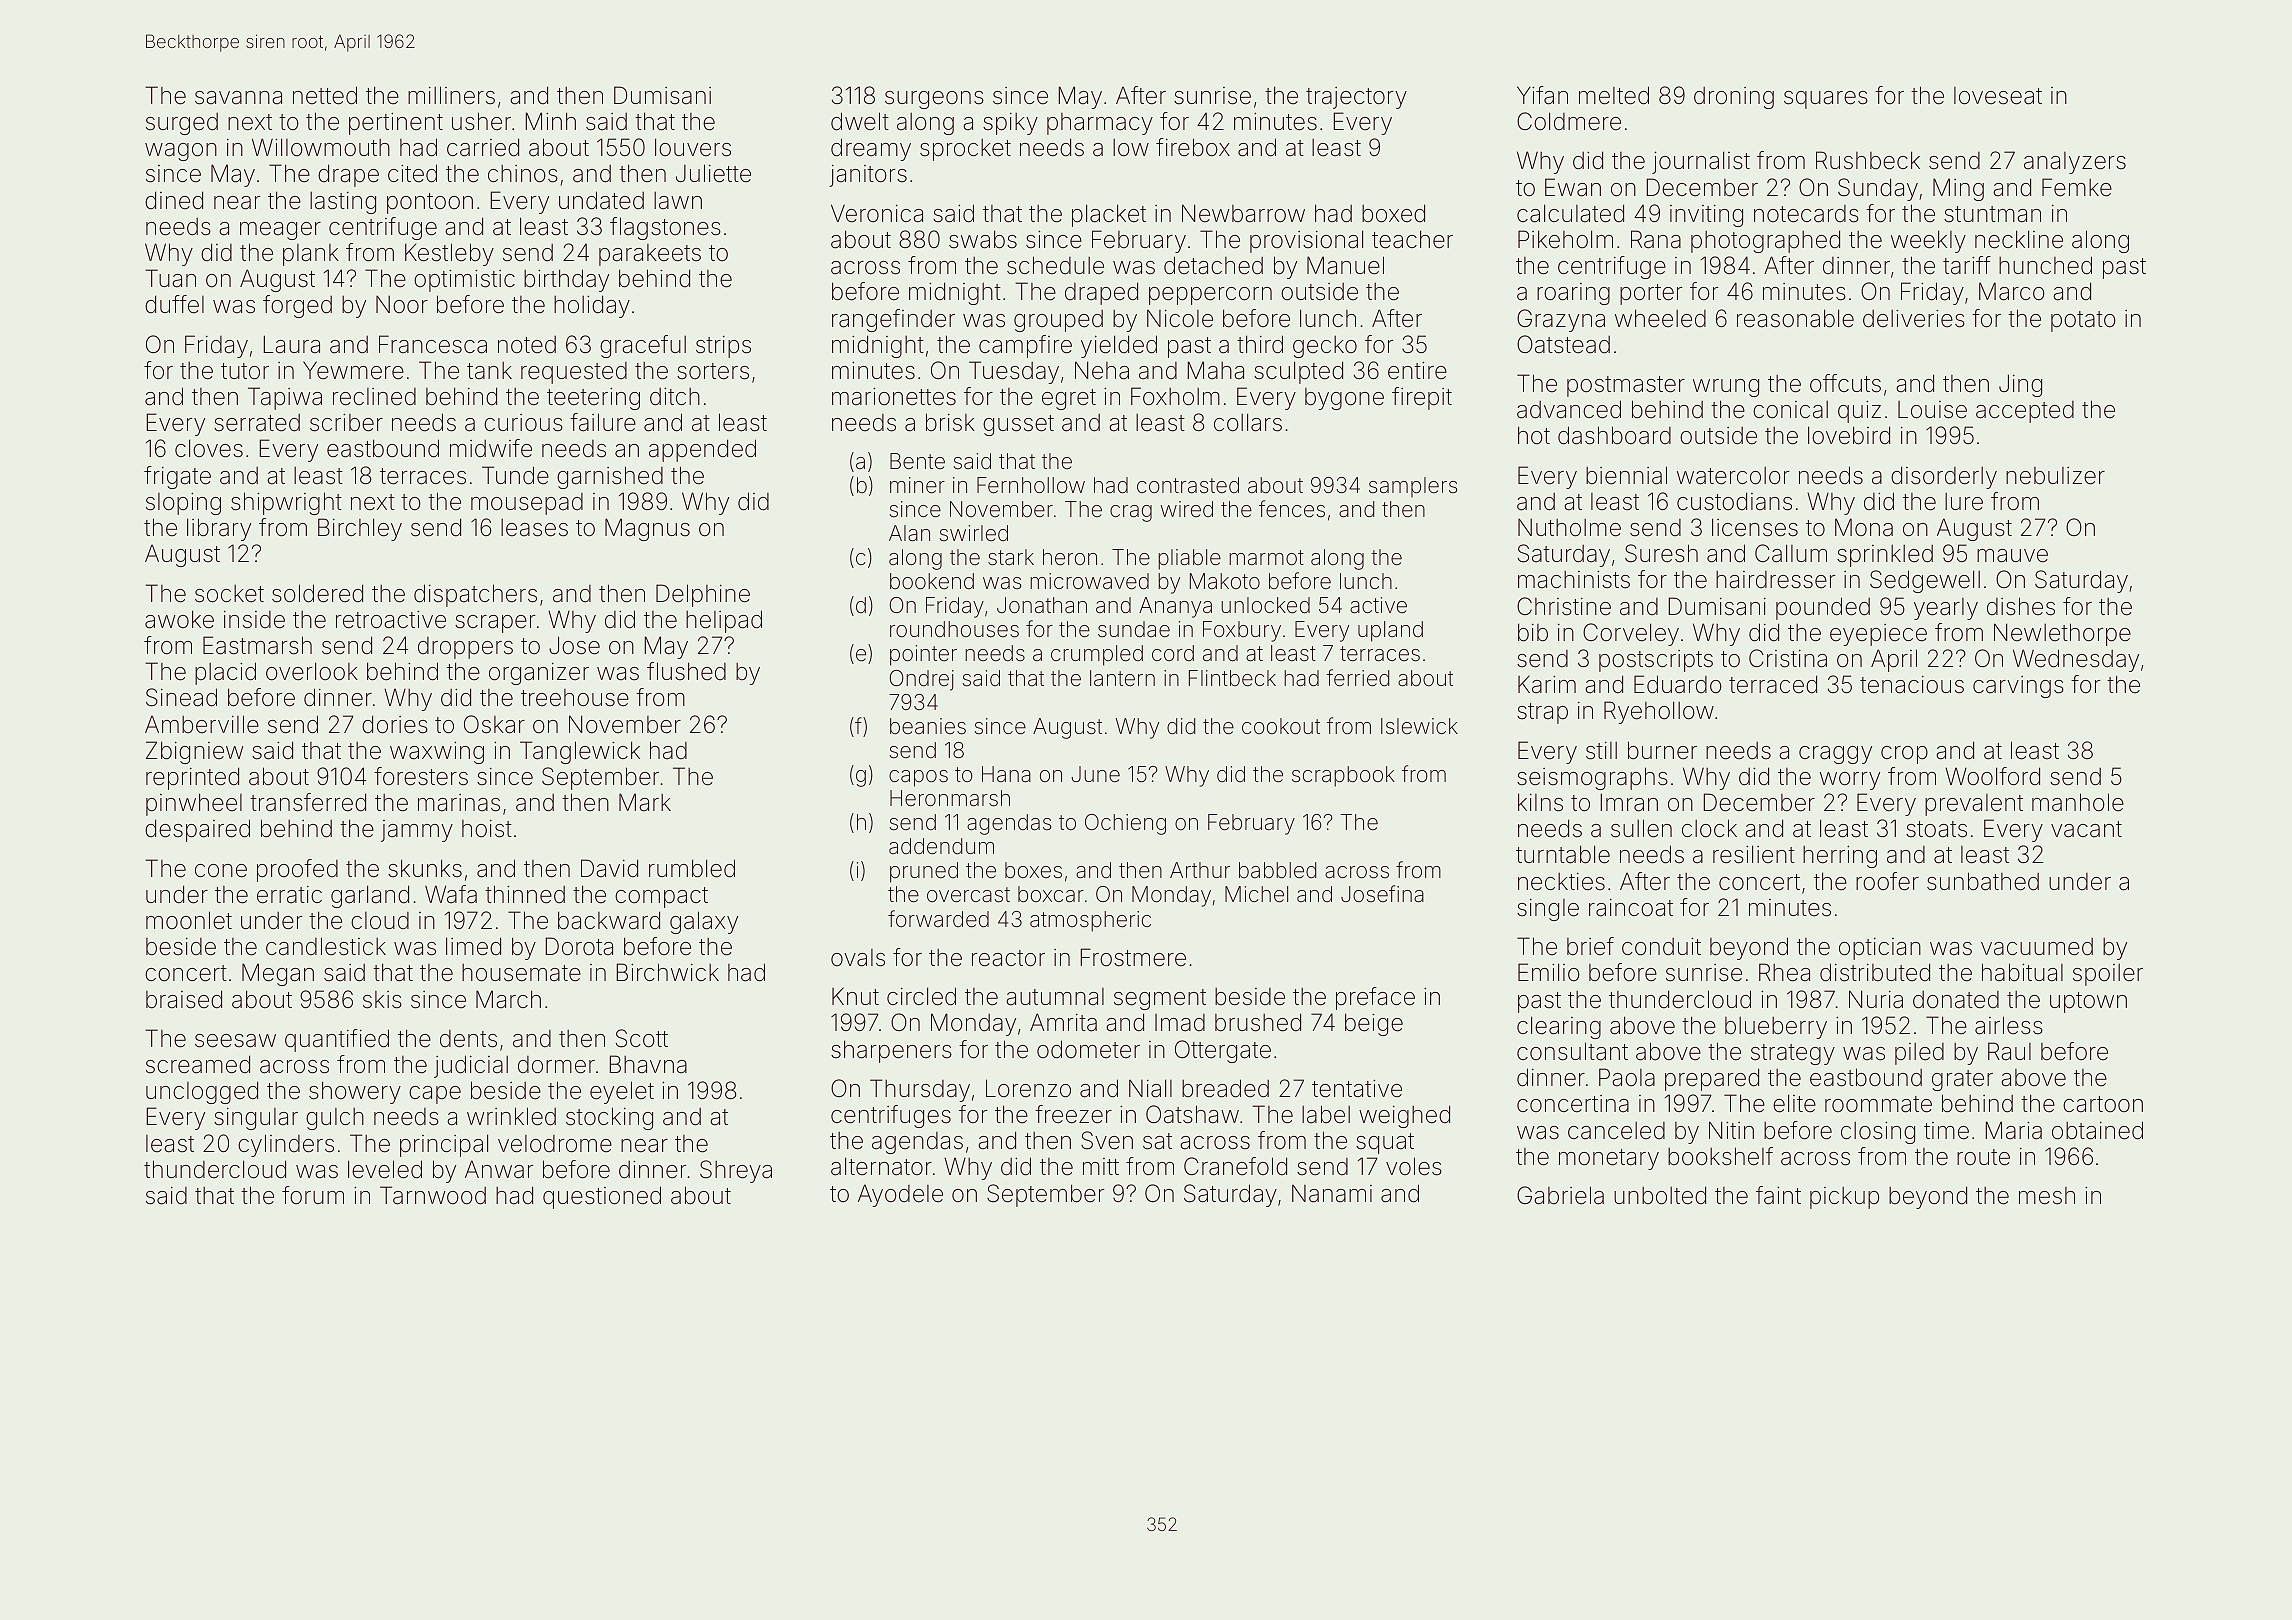 The image size is (2292, 1620). What do you see at coordinates (1573, 294) in the page?
I see `roaring` at bounding box center [1573, 294].
